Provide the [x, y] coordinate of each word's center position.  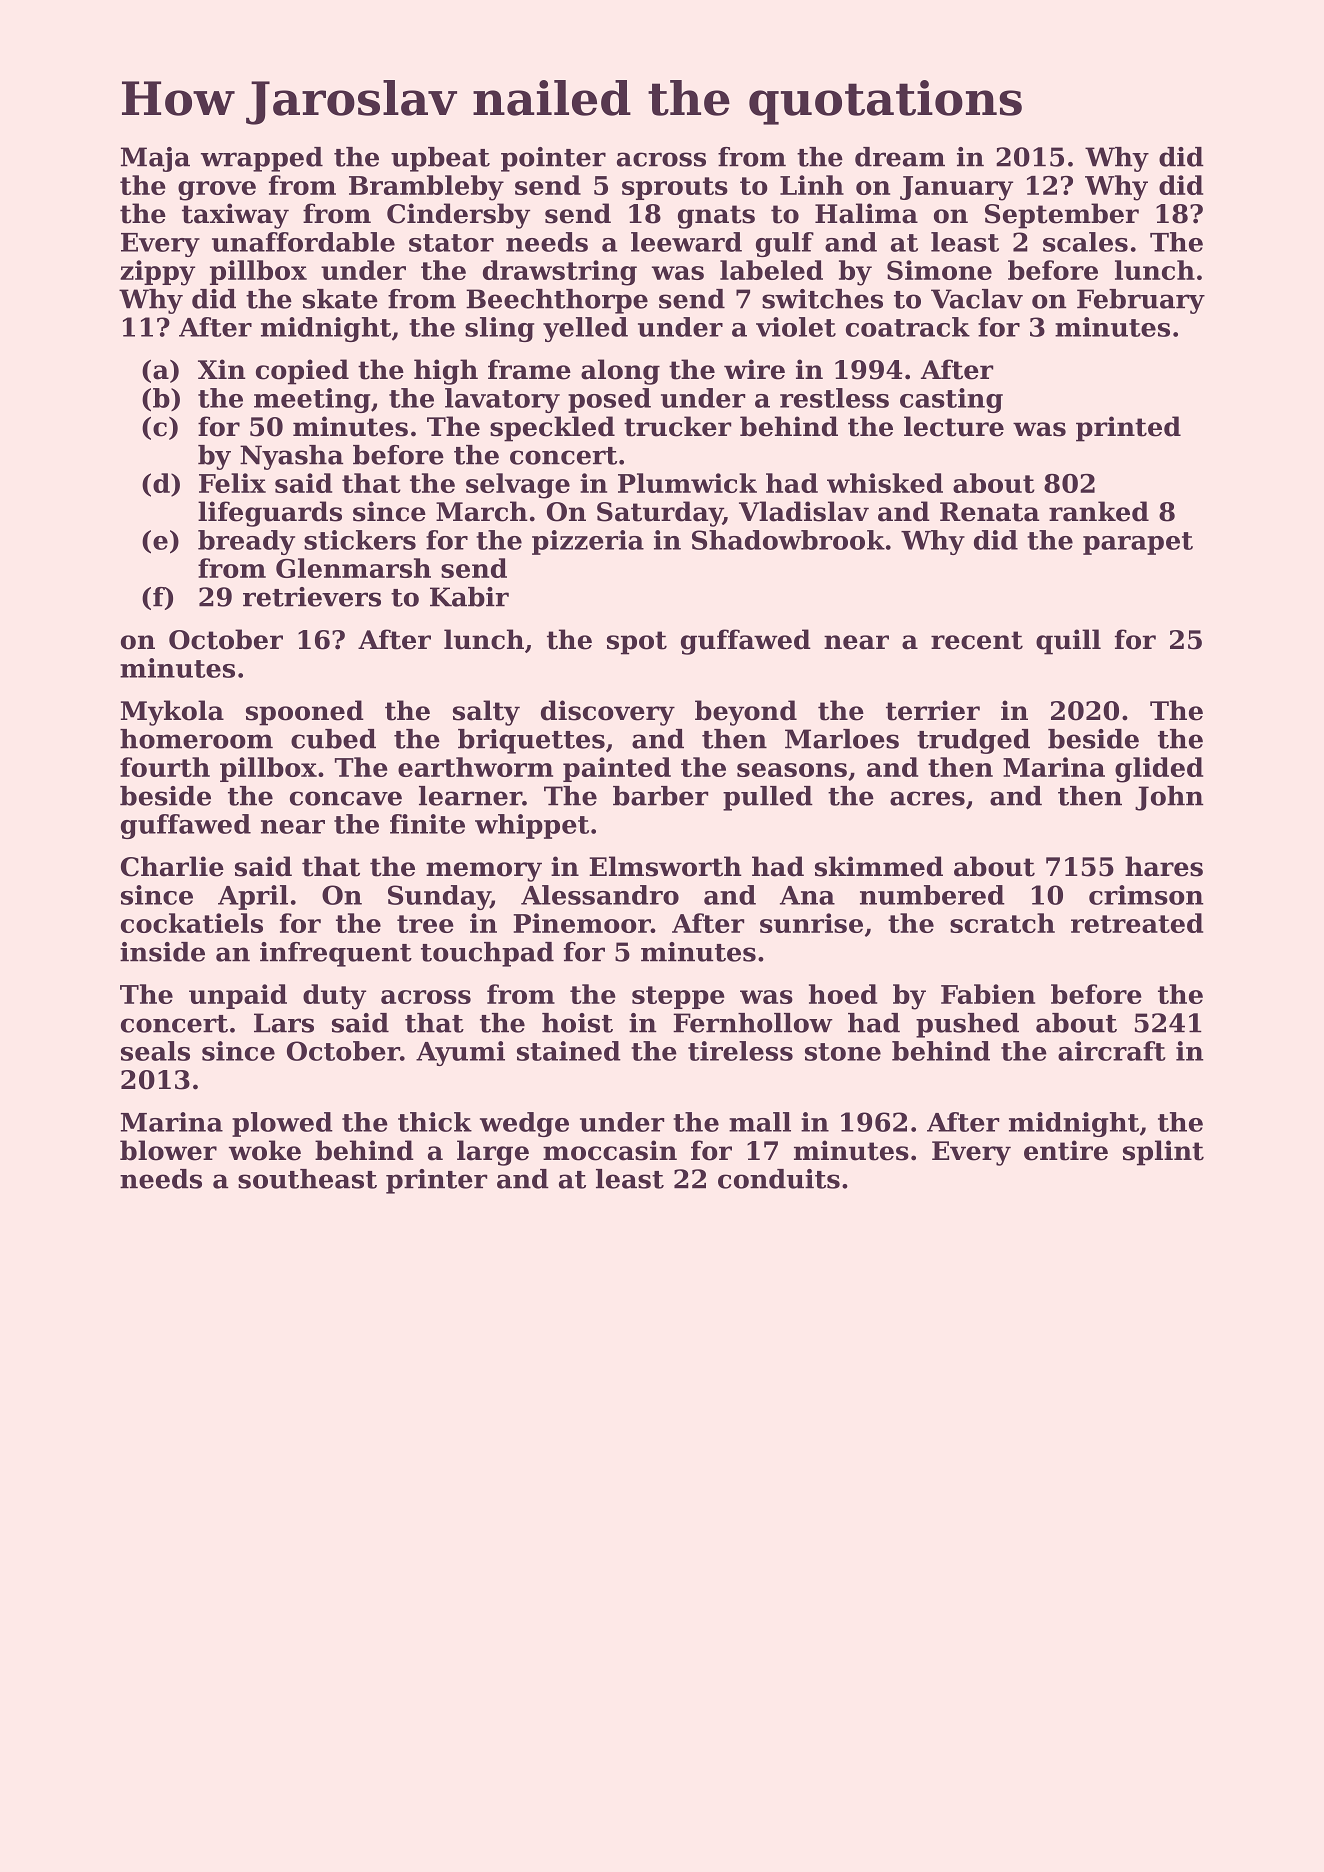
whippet [532, 826]
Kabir [469, 597]
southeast [307, 1179]
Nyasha [291, 457]
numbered [932, 895]
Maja [155, 159]
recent [977, 640]
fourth [165, 767]
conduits [779, 1179]
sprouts [675, 188]
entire [1066, 1150]
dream [900, 157]
